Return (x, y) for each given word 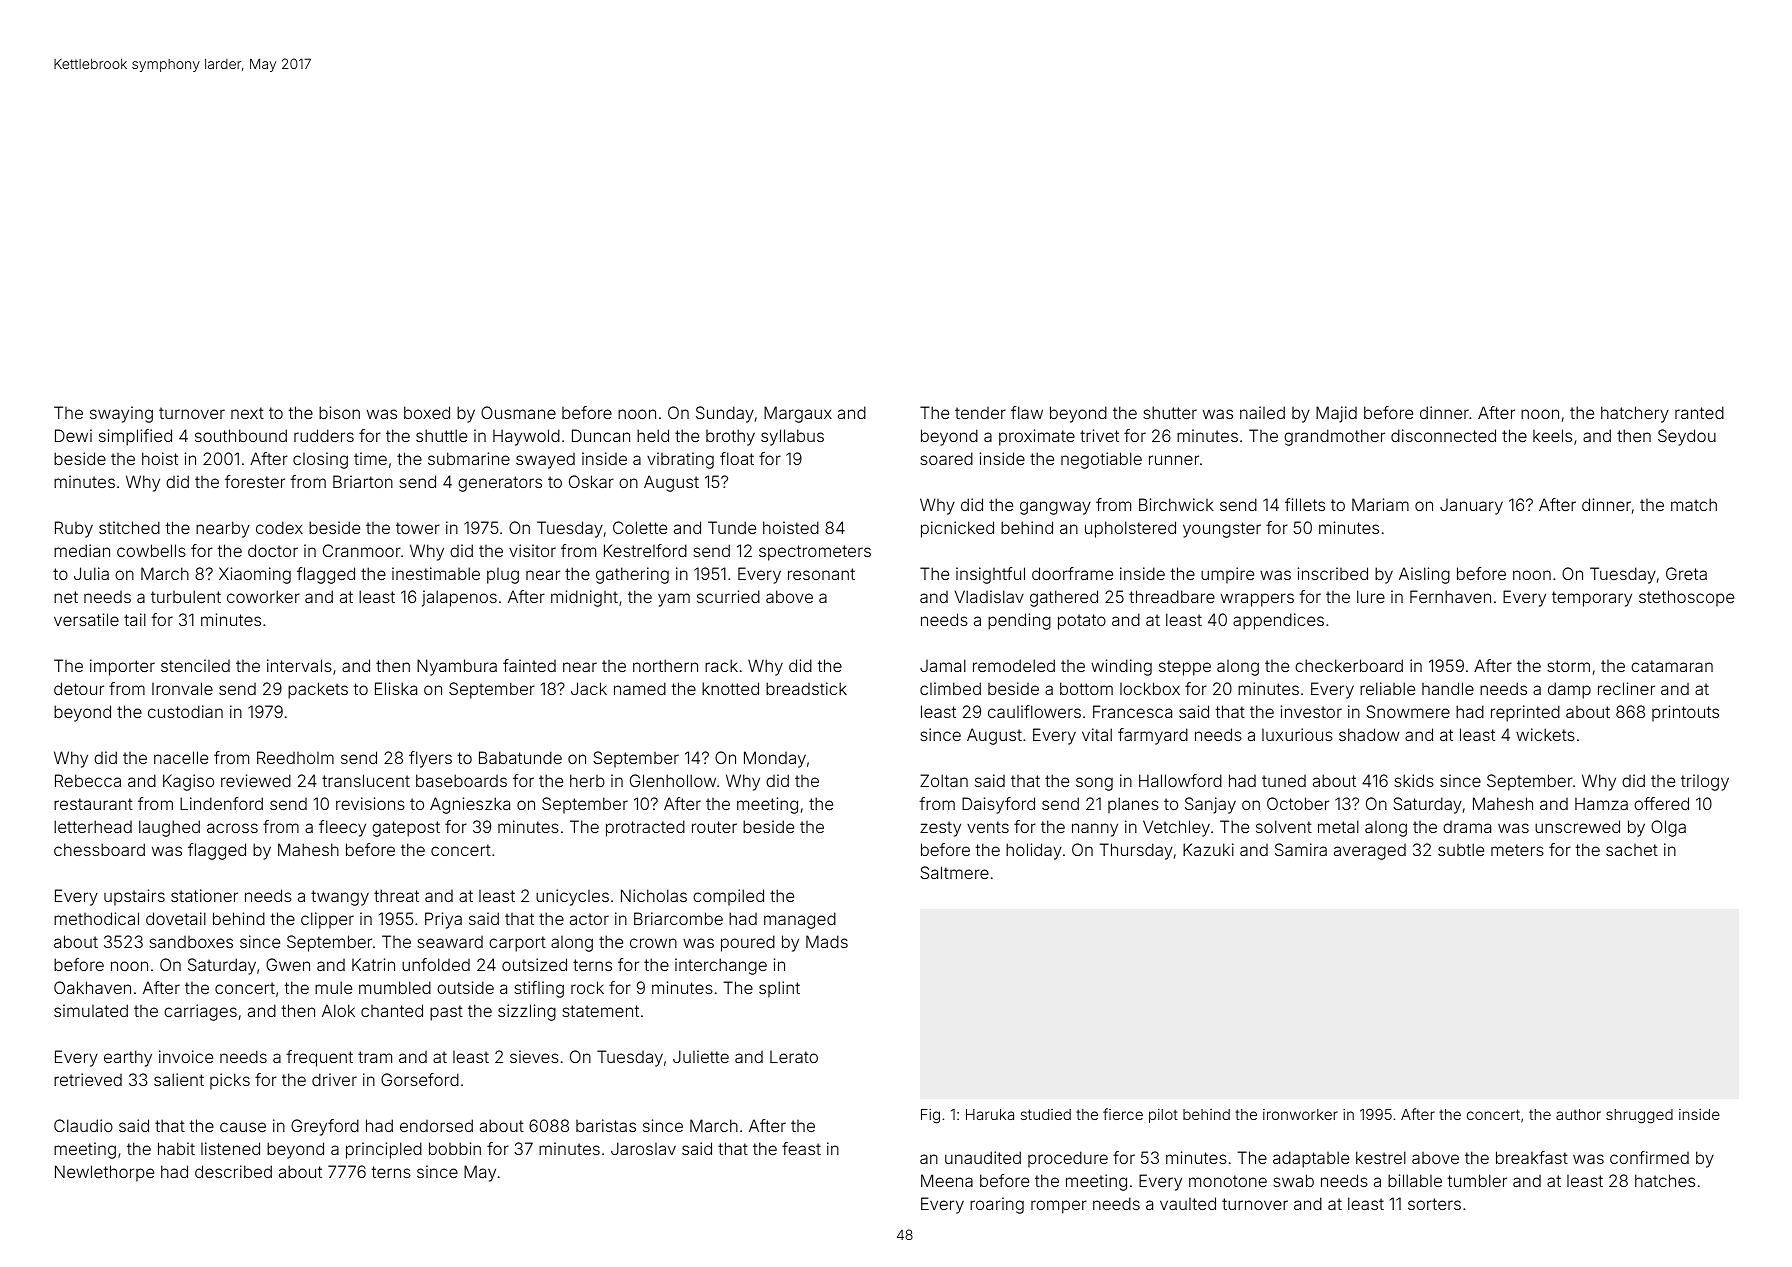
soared (946, 458)
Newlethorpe (104, 1173)
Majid (1336, 414)
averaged (1370, 852)
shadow (1369, 734)
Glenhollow (673, 780)
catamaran (1672, 666)
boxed (427, 412)
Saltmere (954, 872)
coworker (263, 596)
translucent (366, 780)
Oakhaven (92, 987)
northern (665, 665)
